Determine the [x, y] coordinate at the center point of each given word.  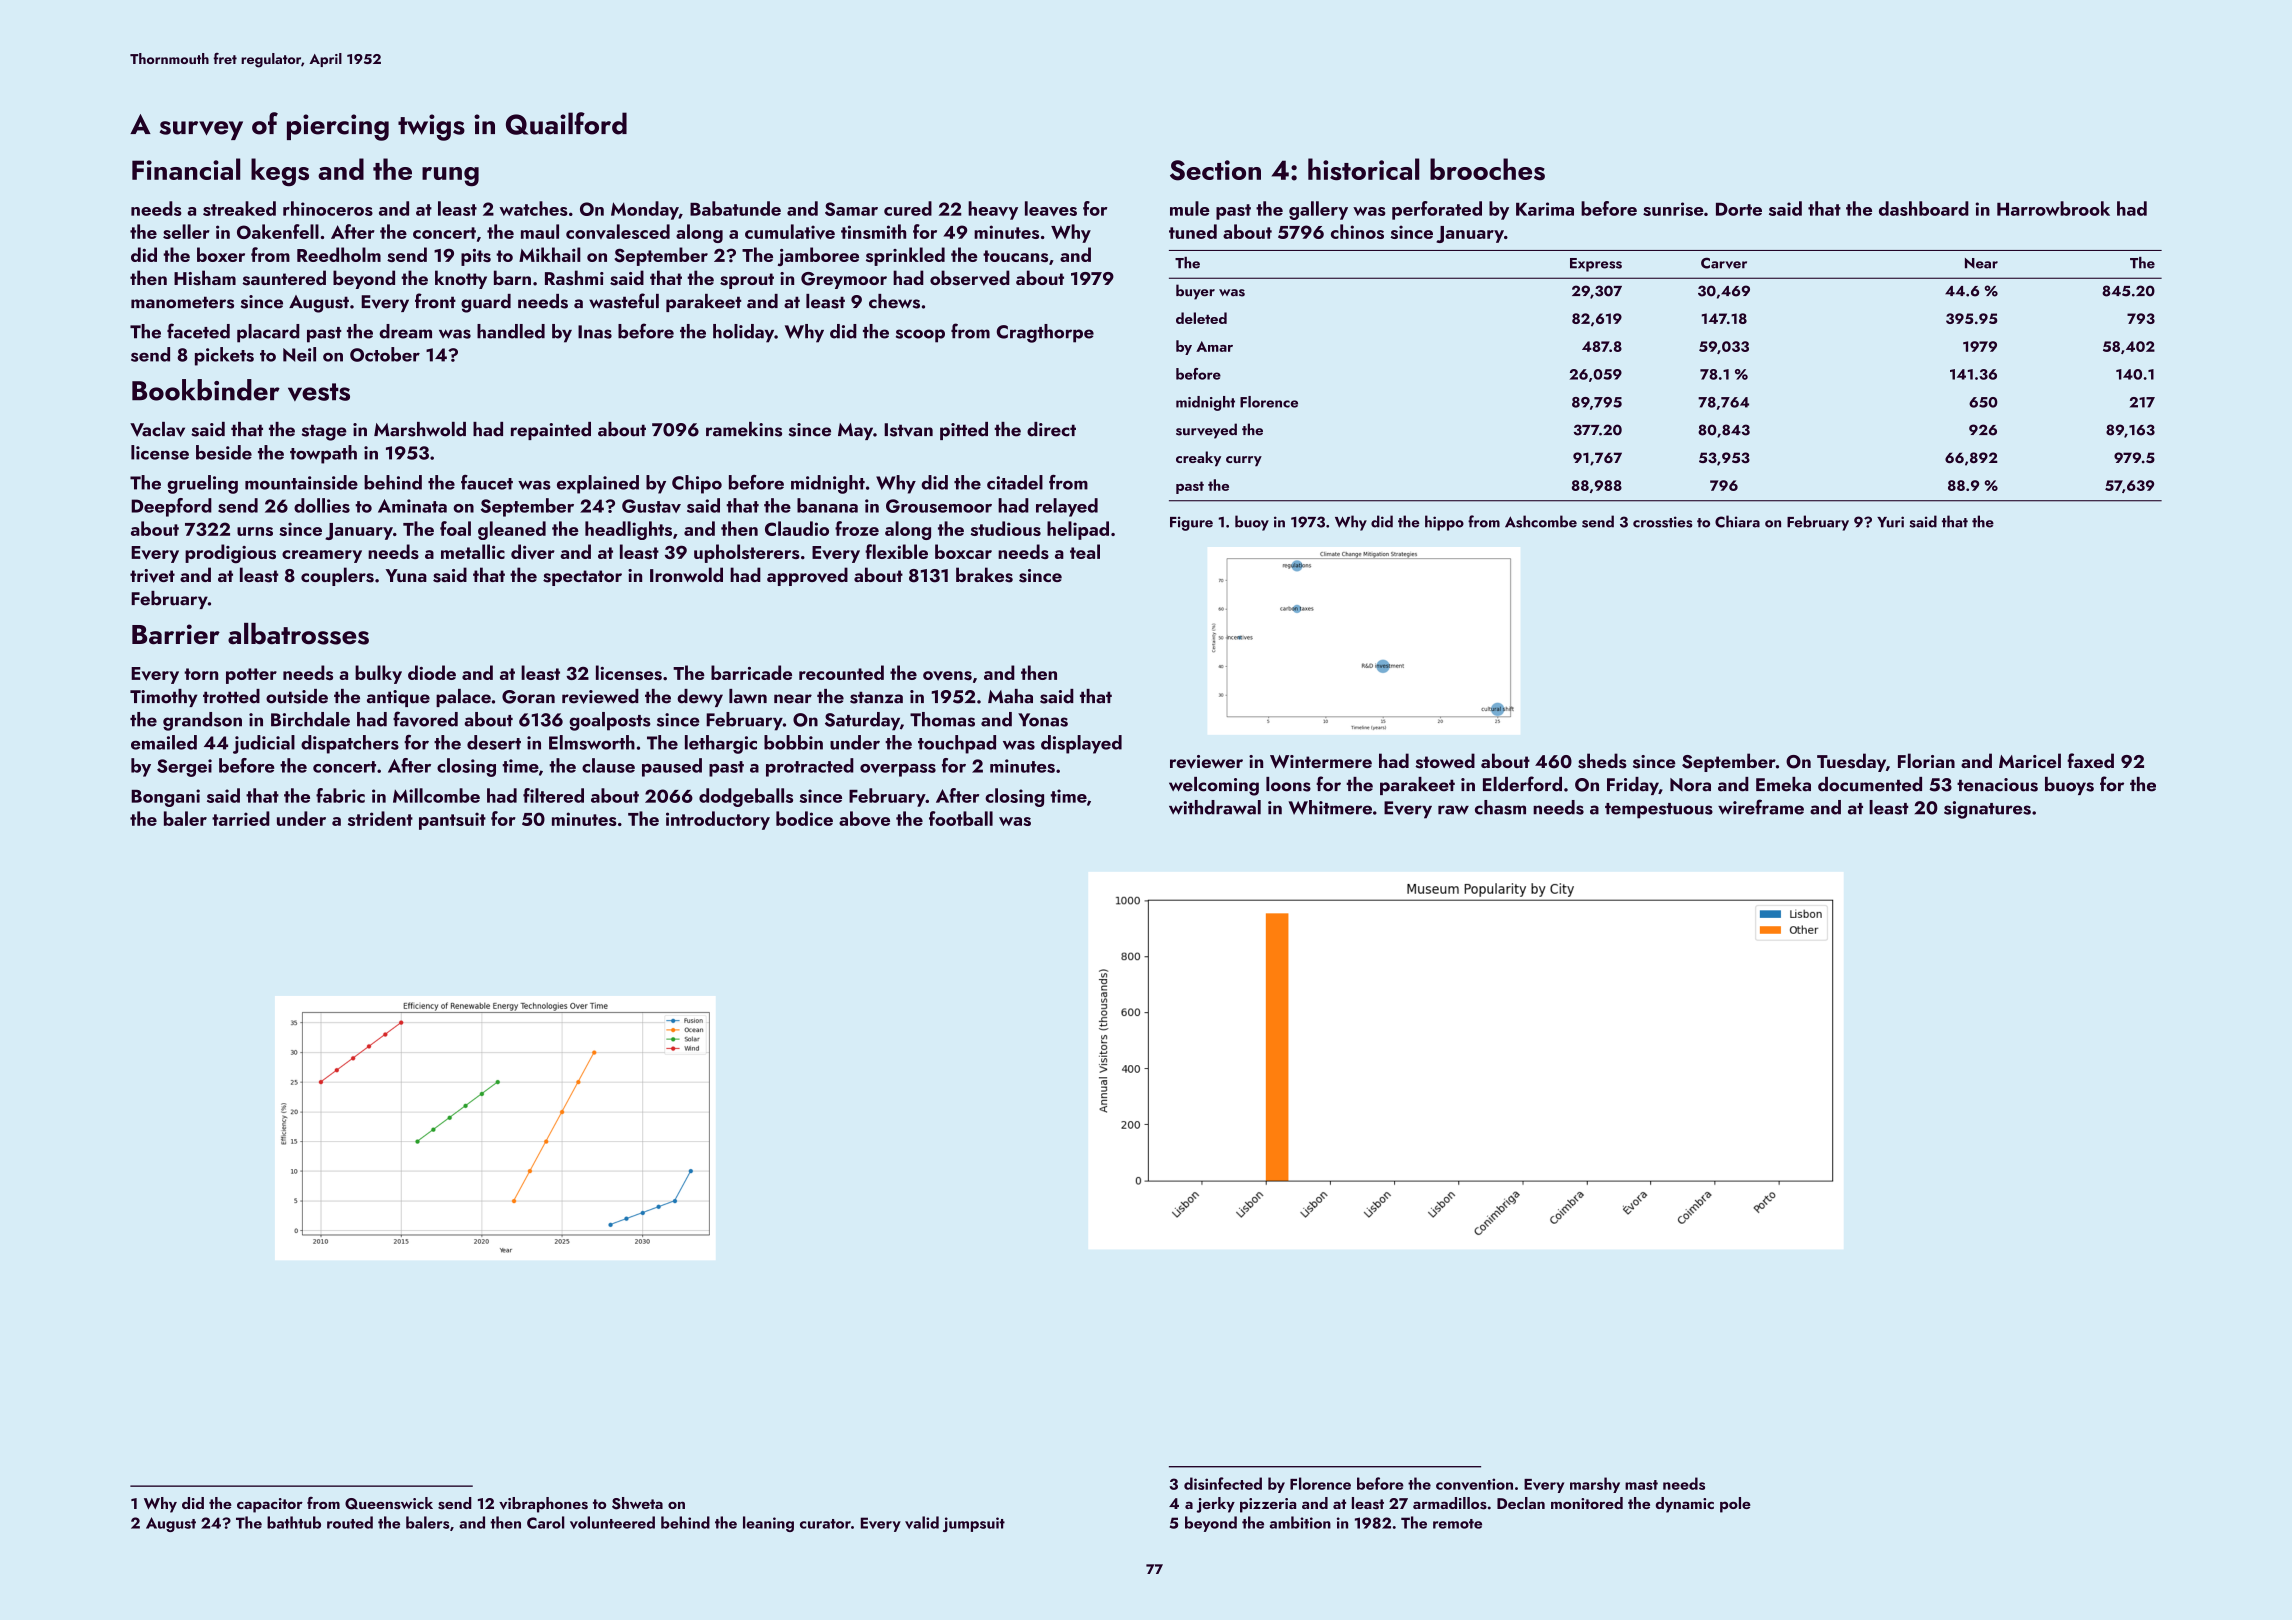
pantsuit [452, 821]
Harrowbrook [2053, 208]
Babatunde [735, 208]
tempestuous [1659, 811]
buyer [1195, 292]
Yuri [1890, 522]
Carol [546, 1522]
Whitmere [1330, 807]
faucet [487, 482]
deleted [1201, 318]
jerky [1216, 1505]
